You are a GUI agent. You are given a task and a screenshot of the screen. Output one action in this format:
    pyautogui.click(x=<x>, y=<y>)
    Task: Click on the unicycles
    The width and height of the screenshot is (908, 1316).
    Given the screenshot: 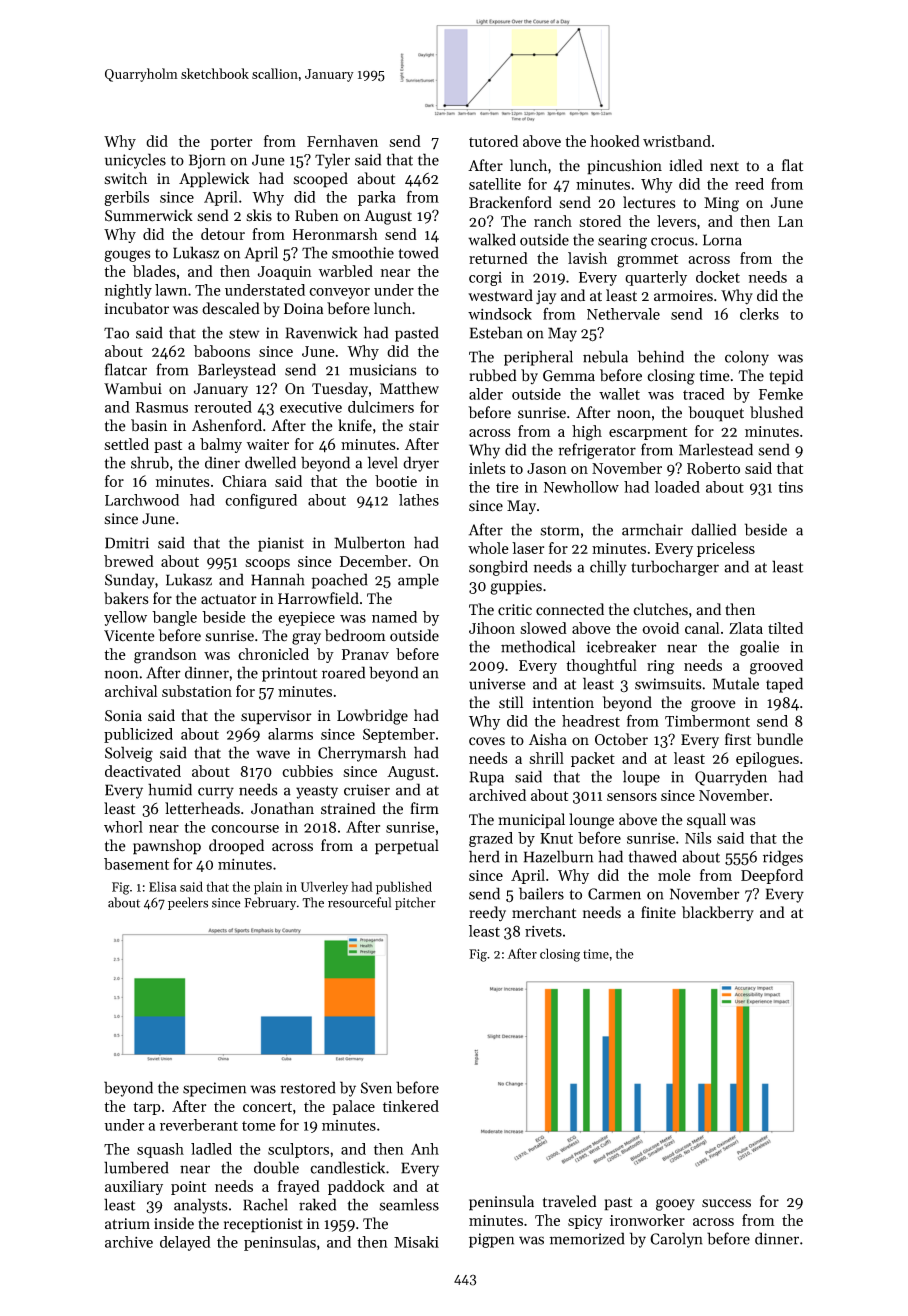 What is the action you would take?
    pyautogui.click(x=135, y=161)
